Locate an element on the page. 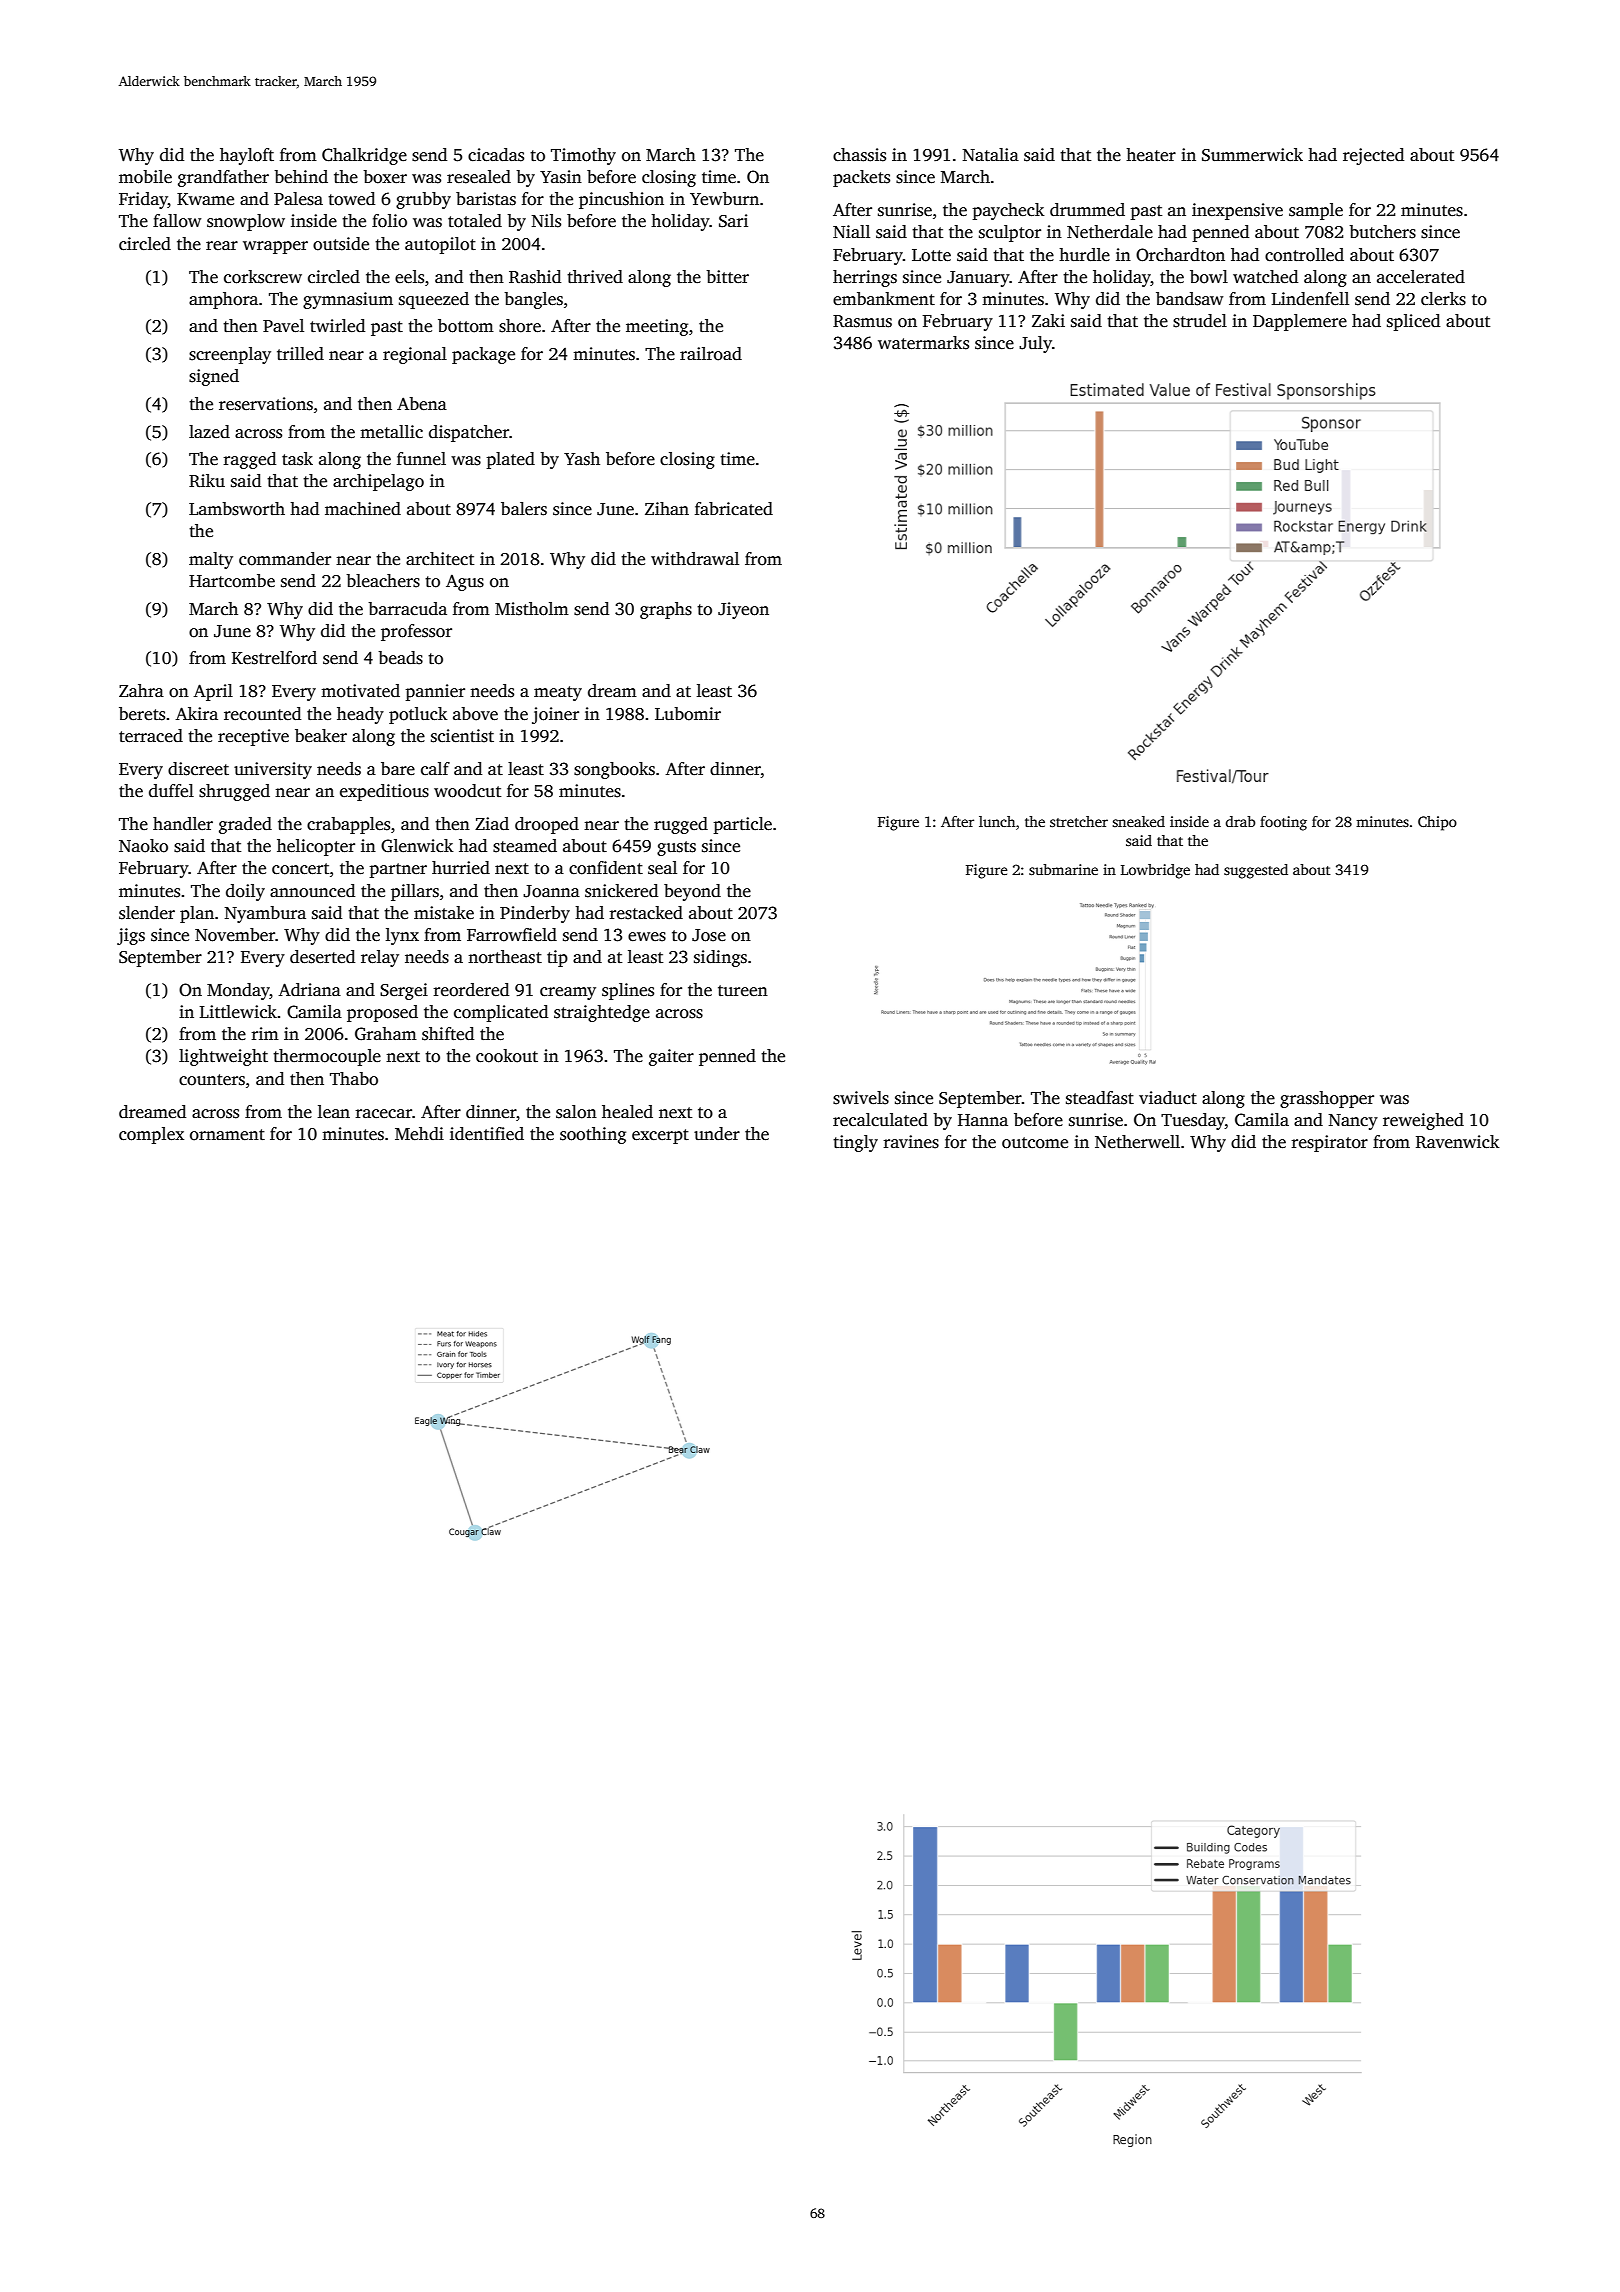 The image size is (1620, 2292). Chipo is located at coordinates (1437, 823).
